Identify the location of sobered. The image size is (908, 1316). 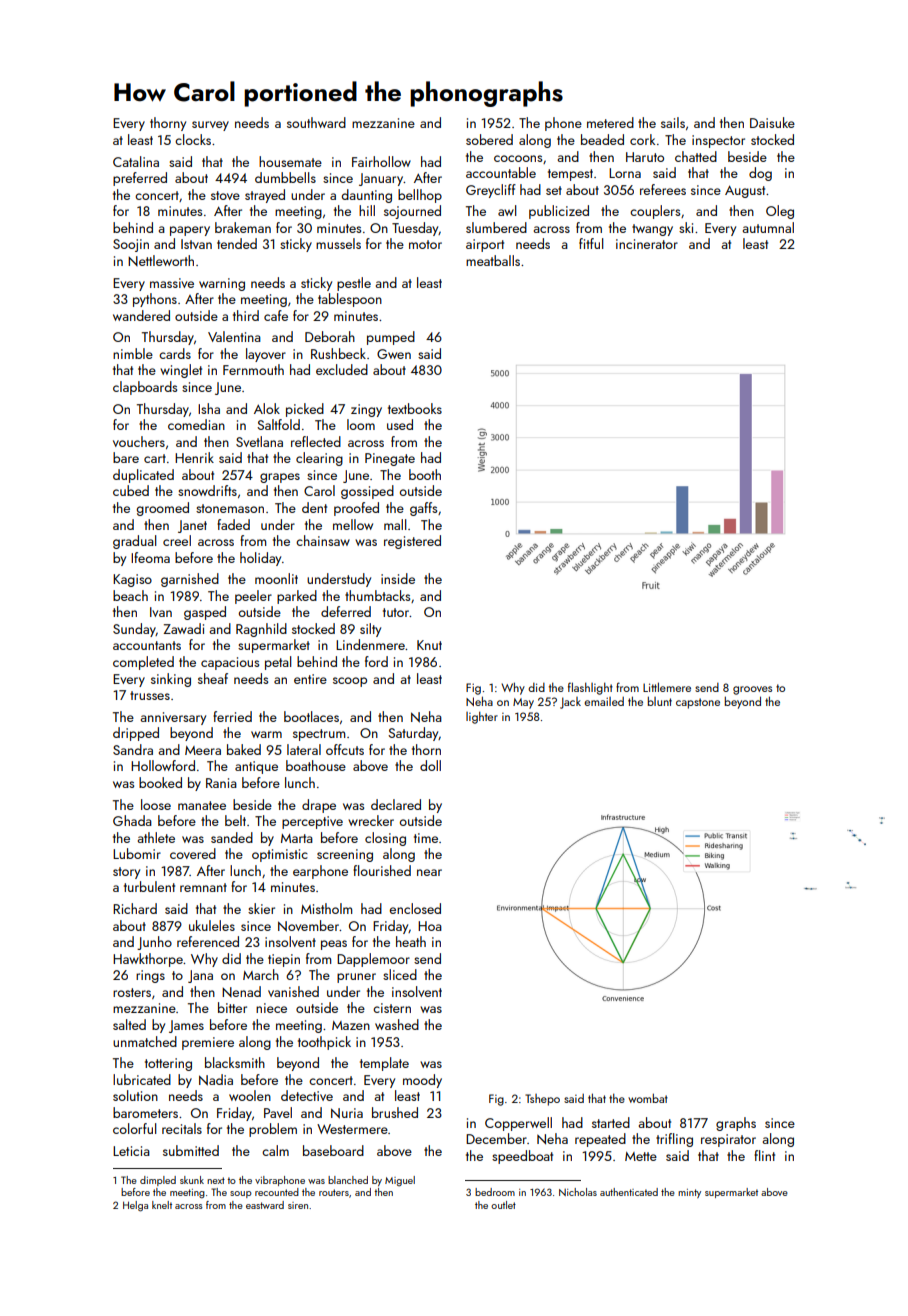
(489, 139).
